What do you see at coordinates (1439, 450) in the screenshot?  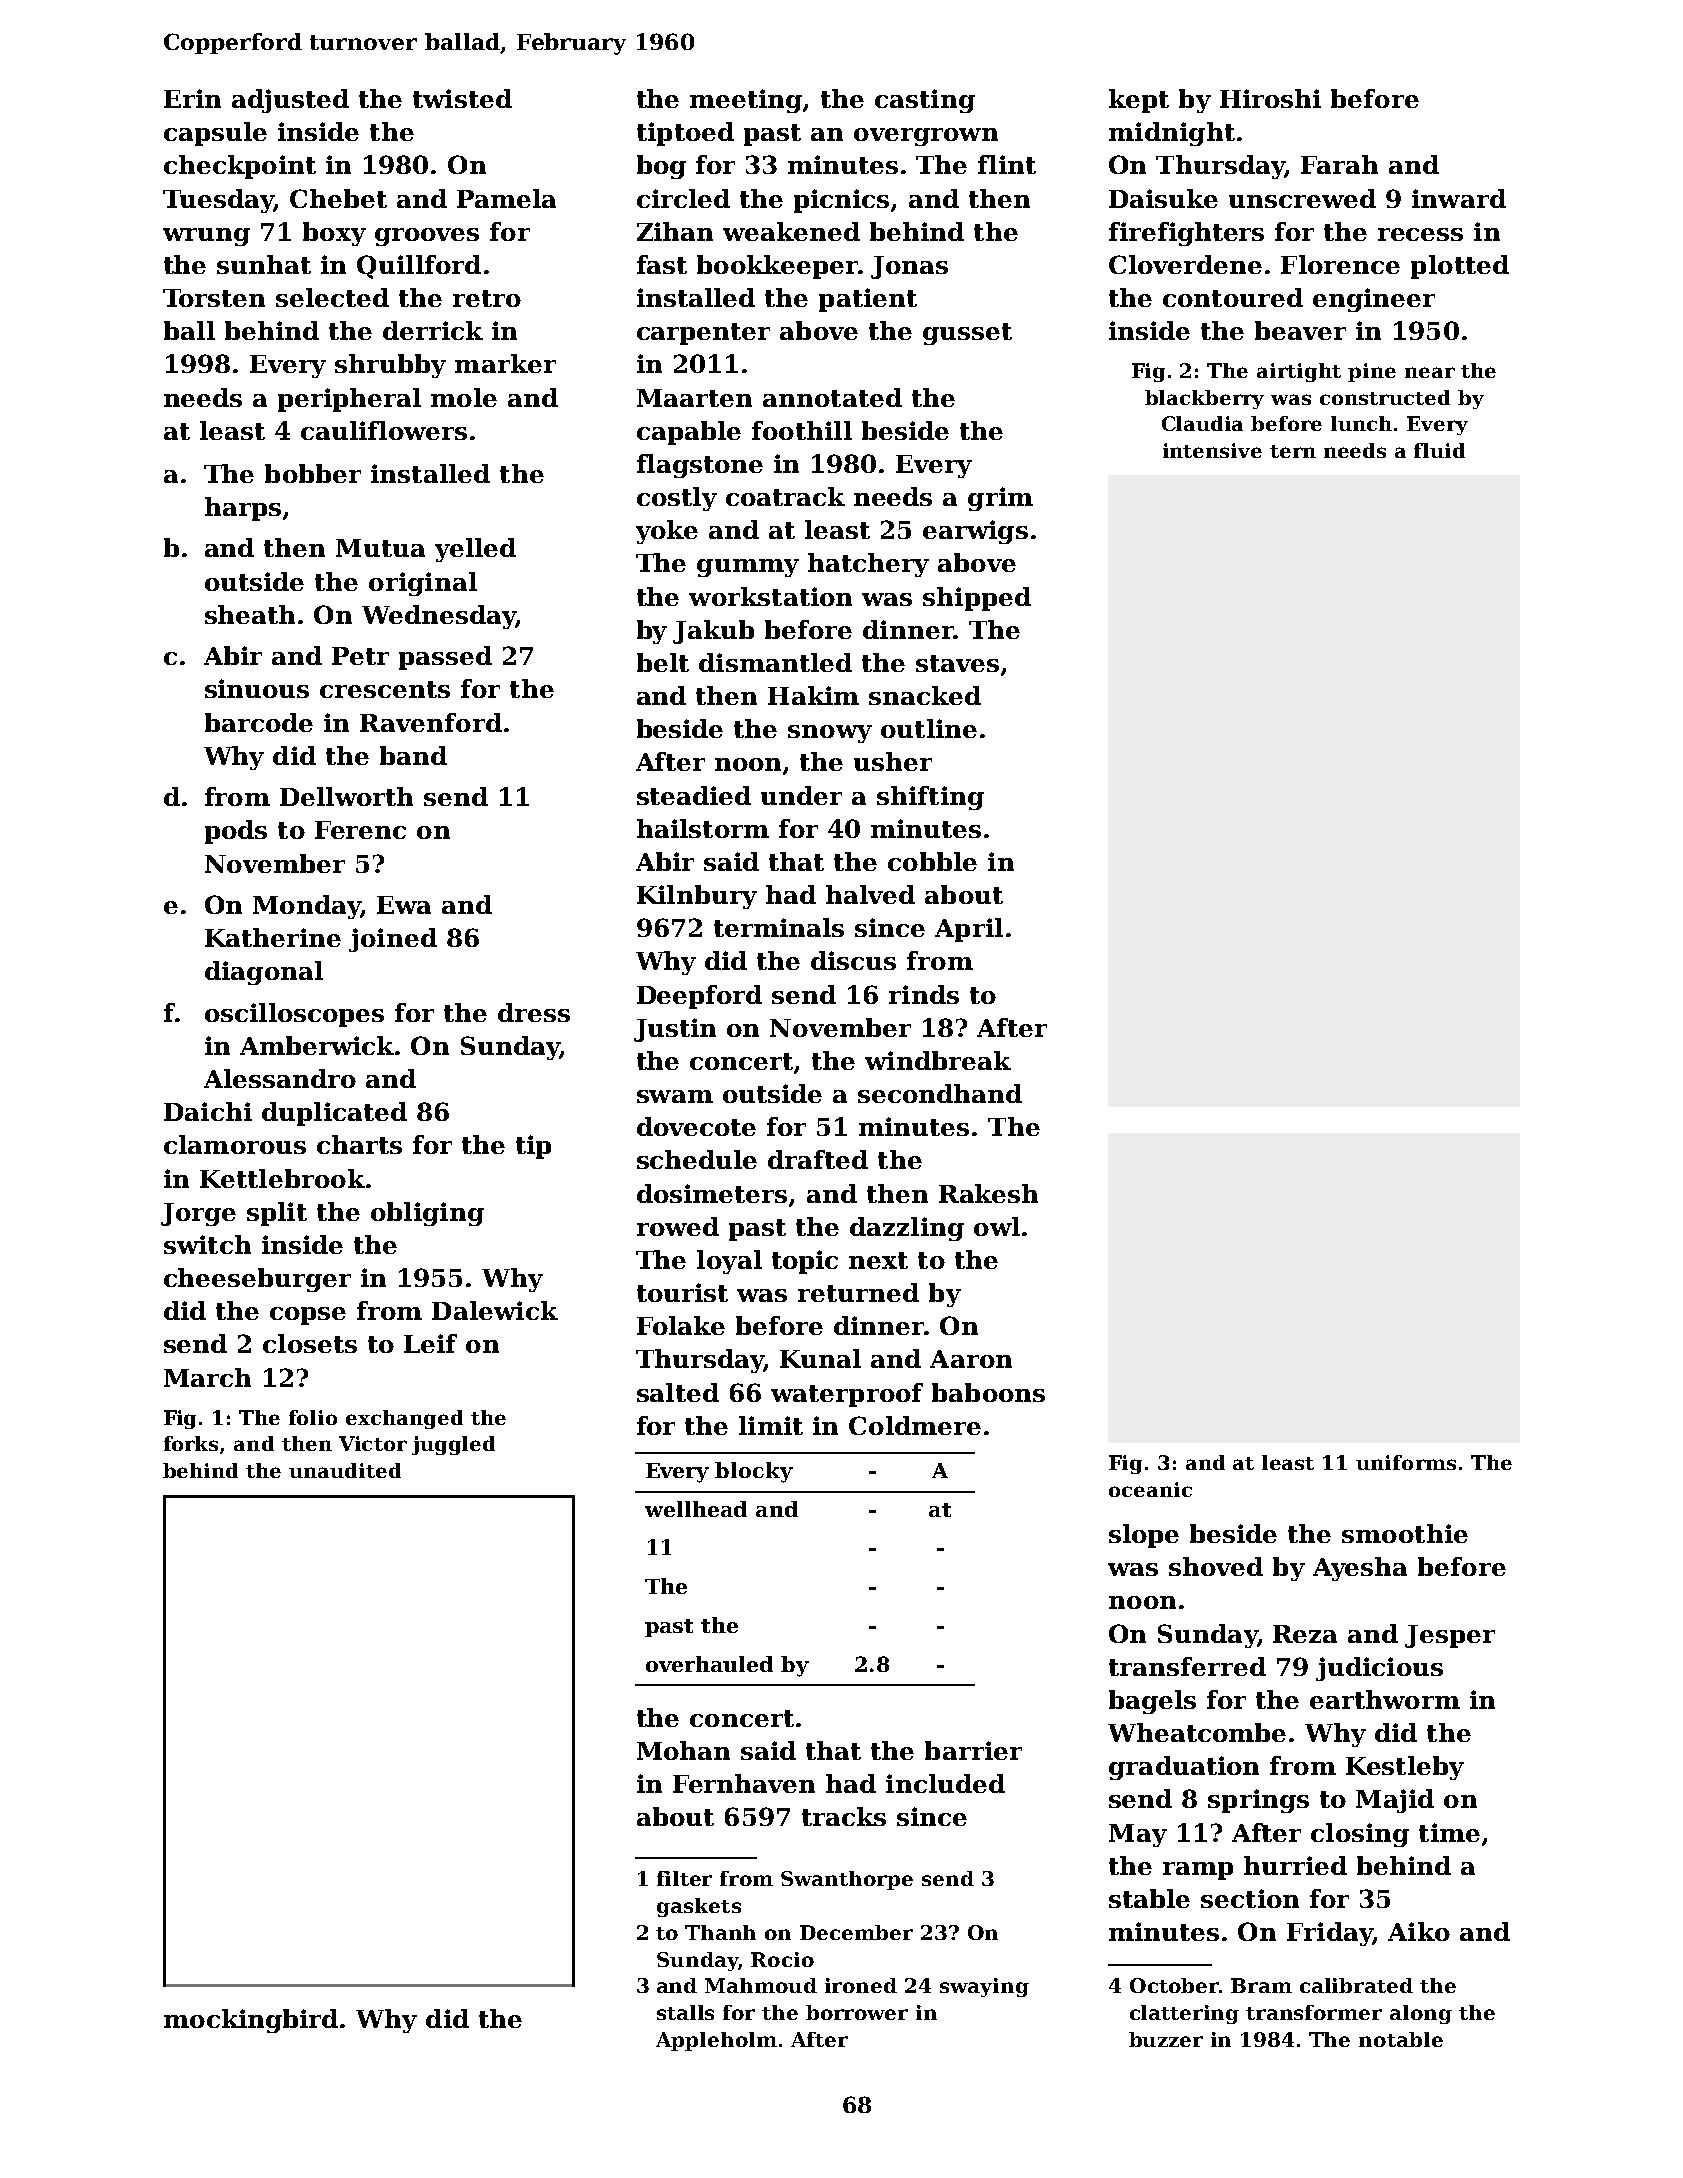 I see `fluid` at bounding box center [1439, 450].
